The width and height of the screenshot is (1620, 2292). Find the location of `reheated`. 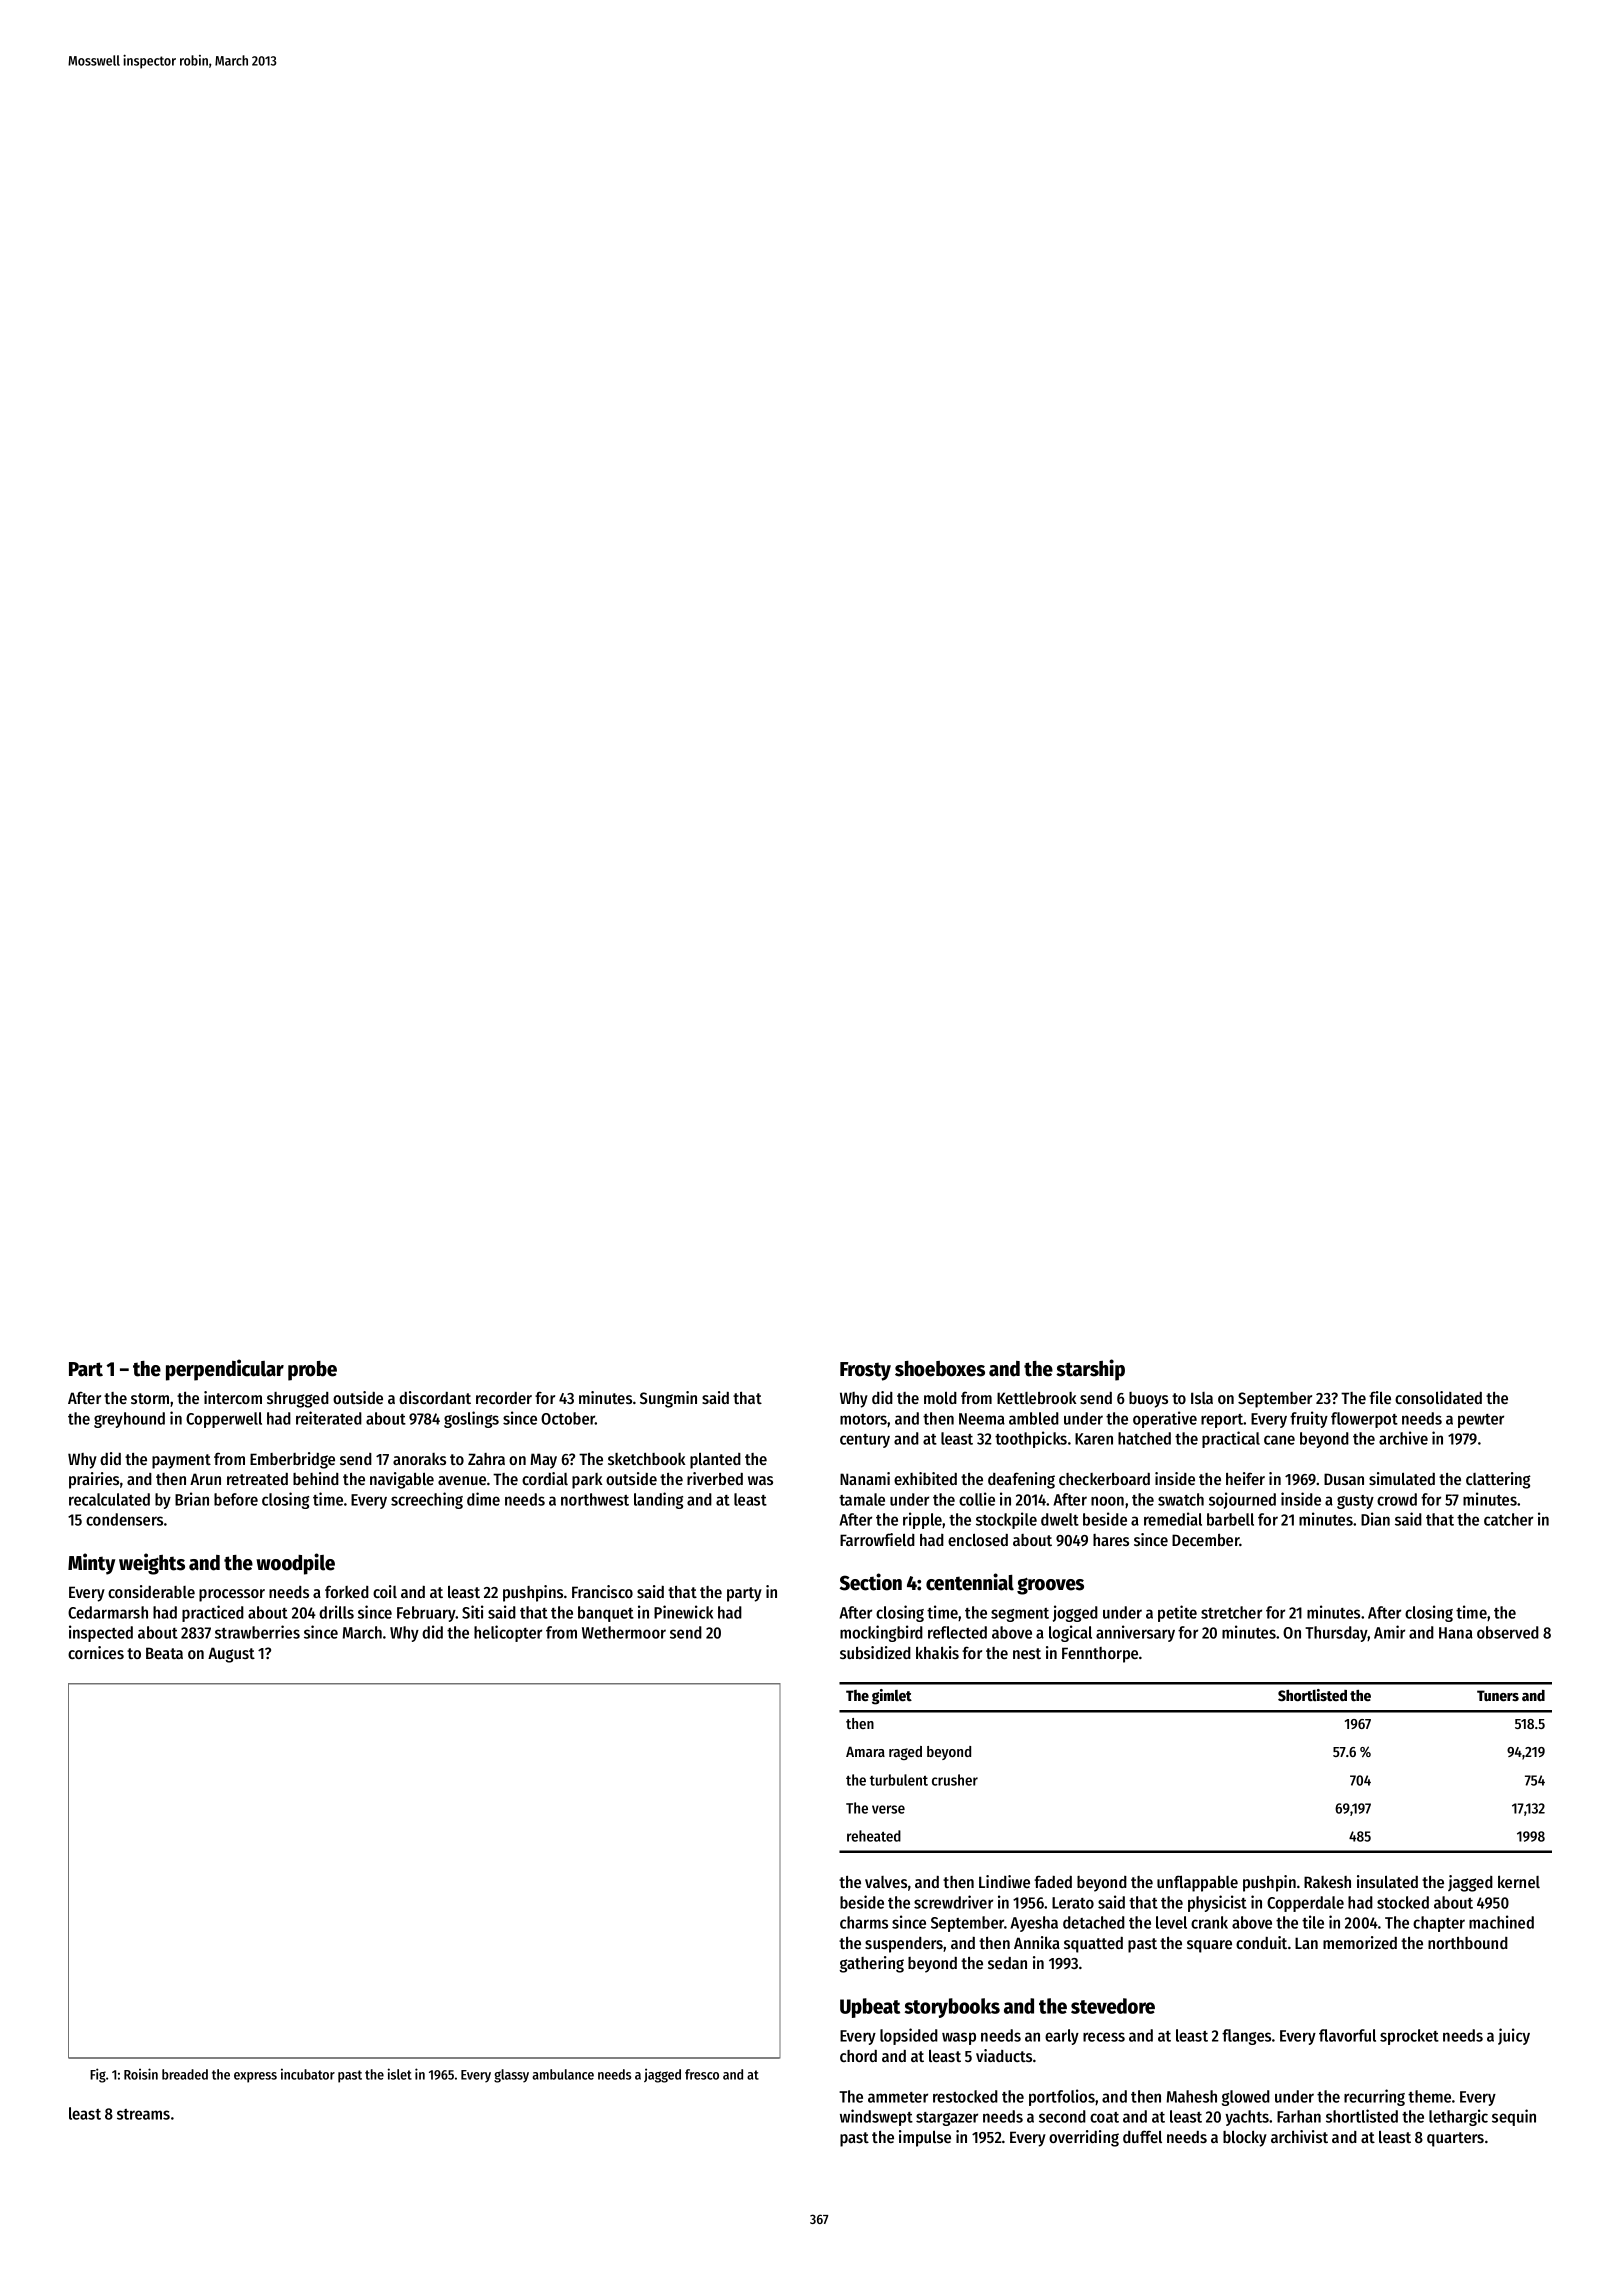

reheated is located at coordinates (874, 1836).
